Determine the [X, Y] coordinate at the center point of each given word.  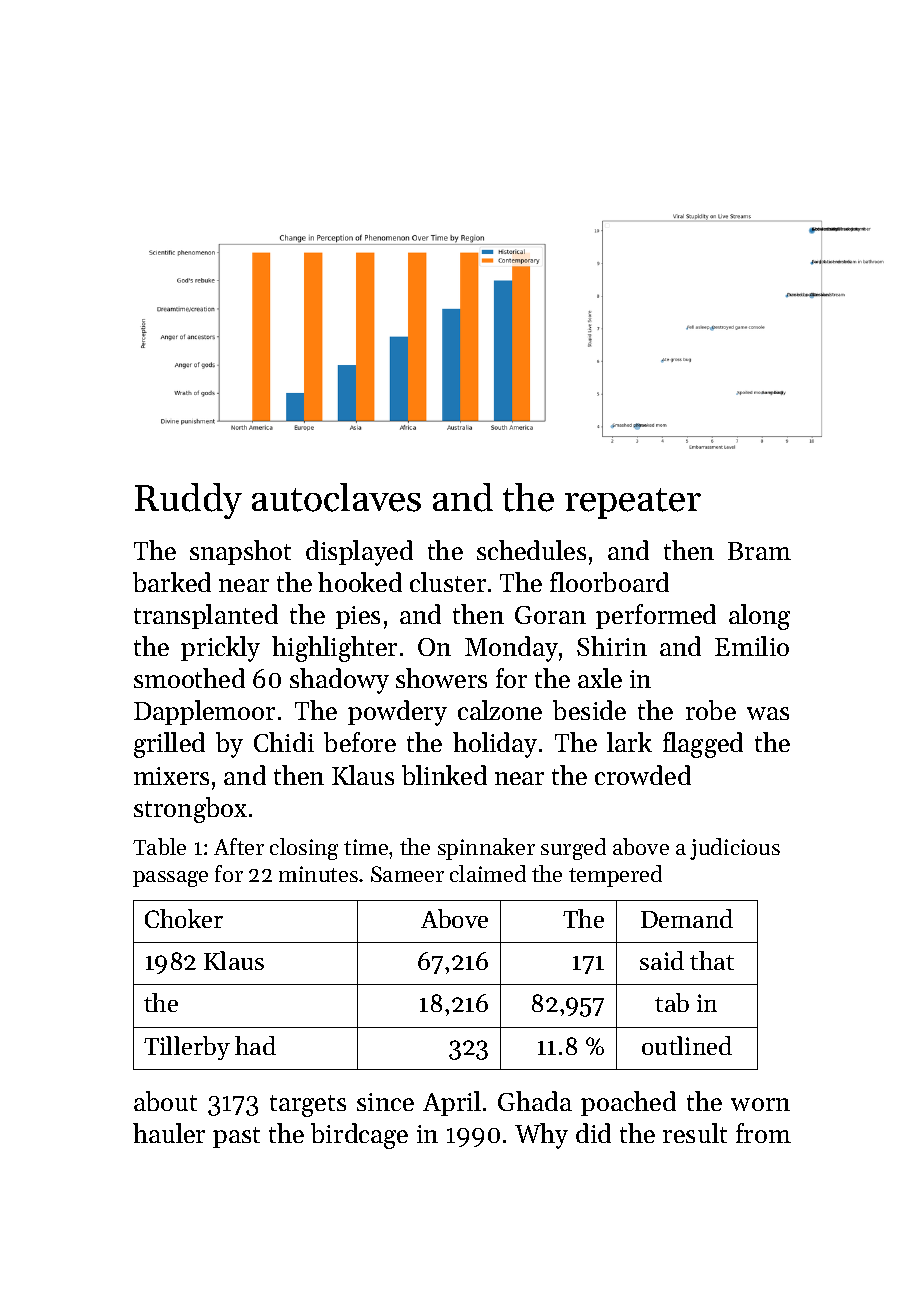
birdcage [359, 1136]
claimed [488, 873]
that [712, 960]
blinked [444, 775]
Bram [759, 551]
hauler [169, 1133]
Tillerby [187, 1048]
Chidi [284, 742]
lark [629, 742]
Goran [550, 615]
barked [172, 582]
